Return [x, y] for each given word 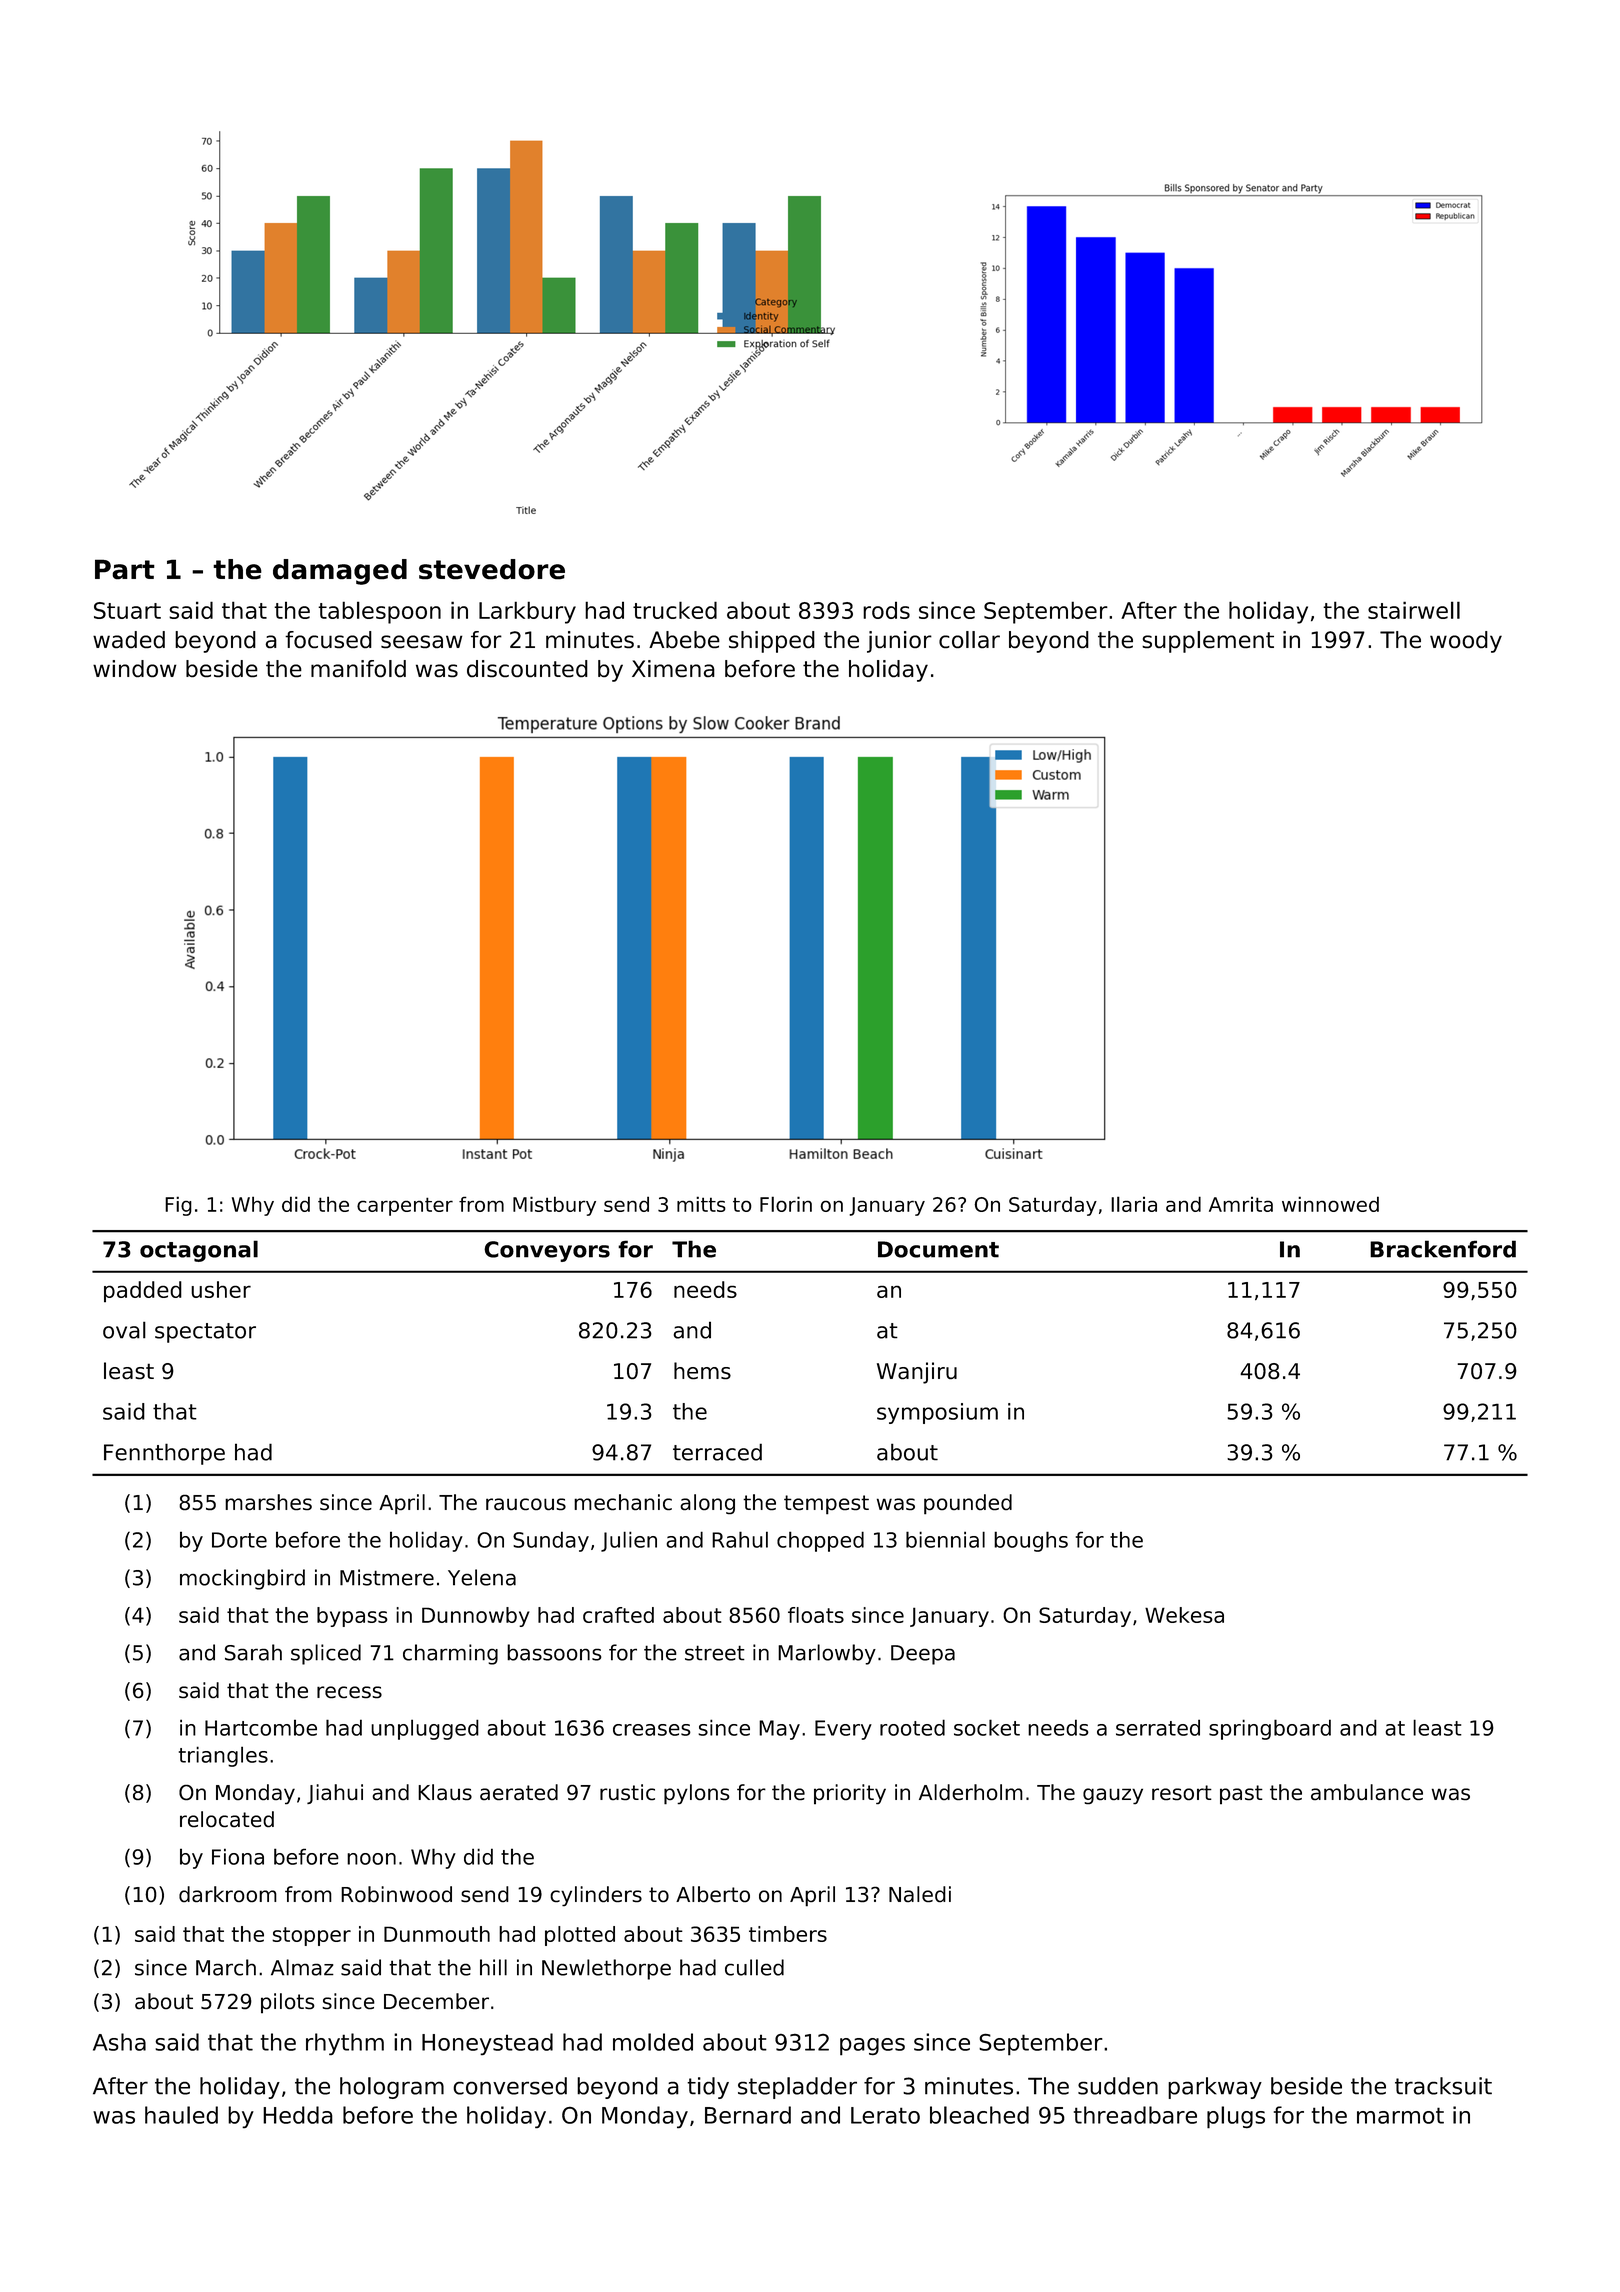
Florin [786, 1204]
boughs [1031, 1541]
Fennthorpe [164, 1454]
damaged [340, 572]
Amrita [1241, 1204]
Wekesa [1184, 1615]
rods [886, 610]
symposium [937, 1413]
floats [816, 1615]
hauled [181, 2115]
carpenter [405, 1206]
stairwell [1414, 610]
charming [450, 1654]
